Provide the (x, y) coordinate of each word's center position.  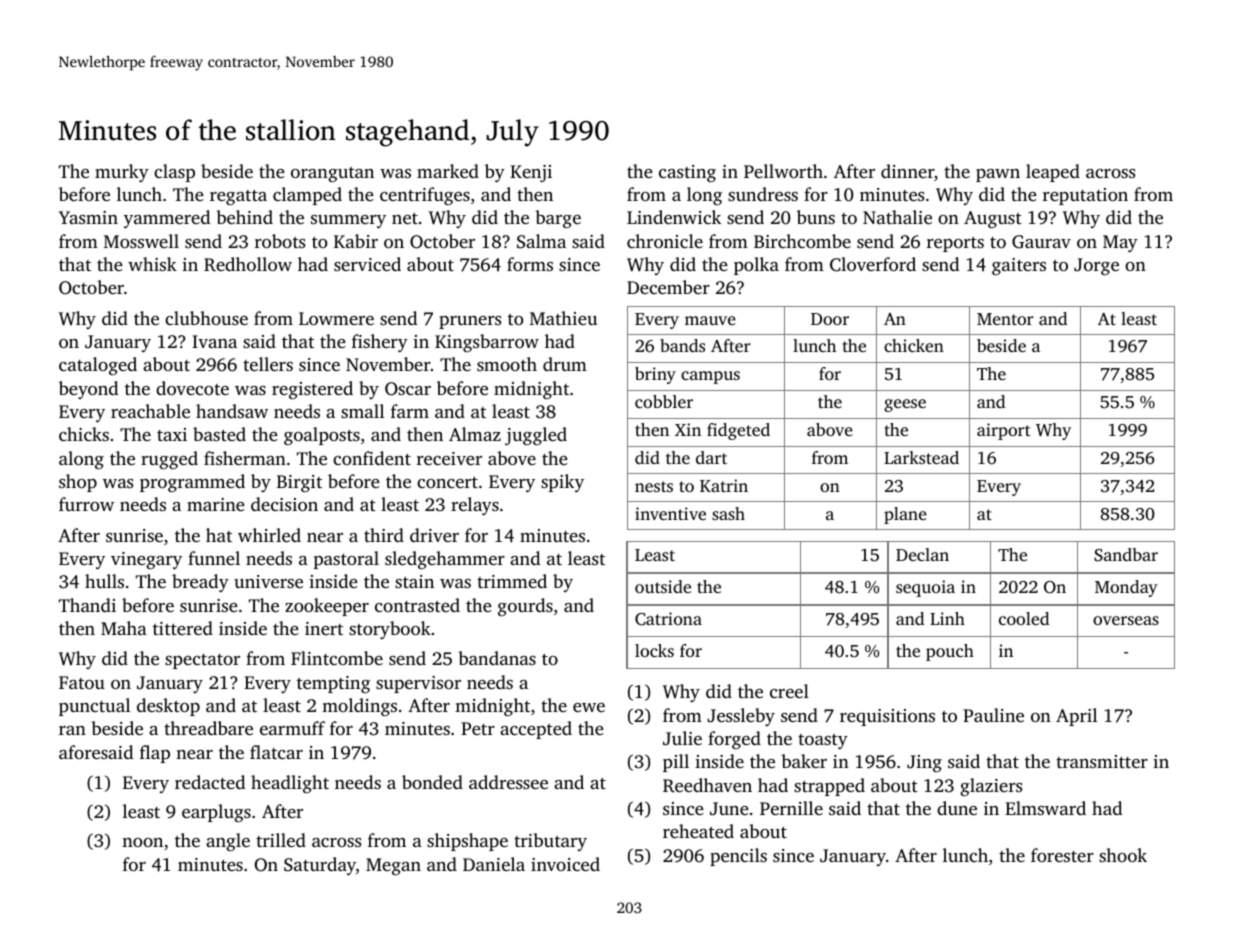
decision (284, 504)
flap (155, 754)
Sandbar (1126, 555)
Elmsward (1045, 808)
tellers (268, 364)
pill (676, 763)
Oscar (408, 389)
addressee (508, 782)
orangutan (332, 174)
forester (1062, 855)
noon (142, 842)
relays (475, 506)
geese (905, 405)
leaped (1053, 173)
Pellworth (783, 171)
